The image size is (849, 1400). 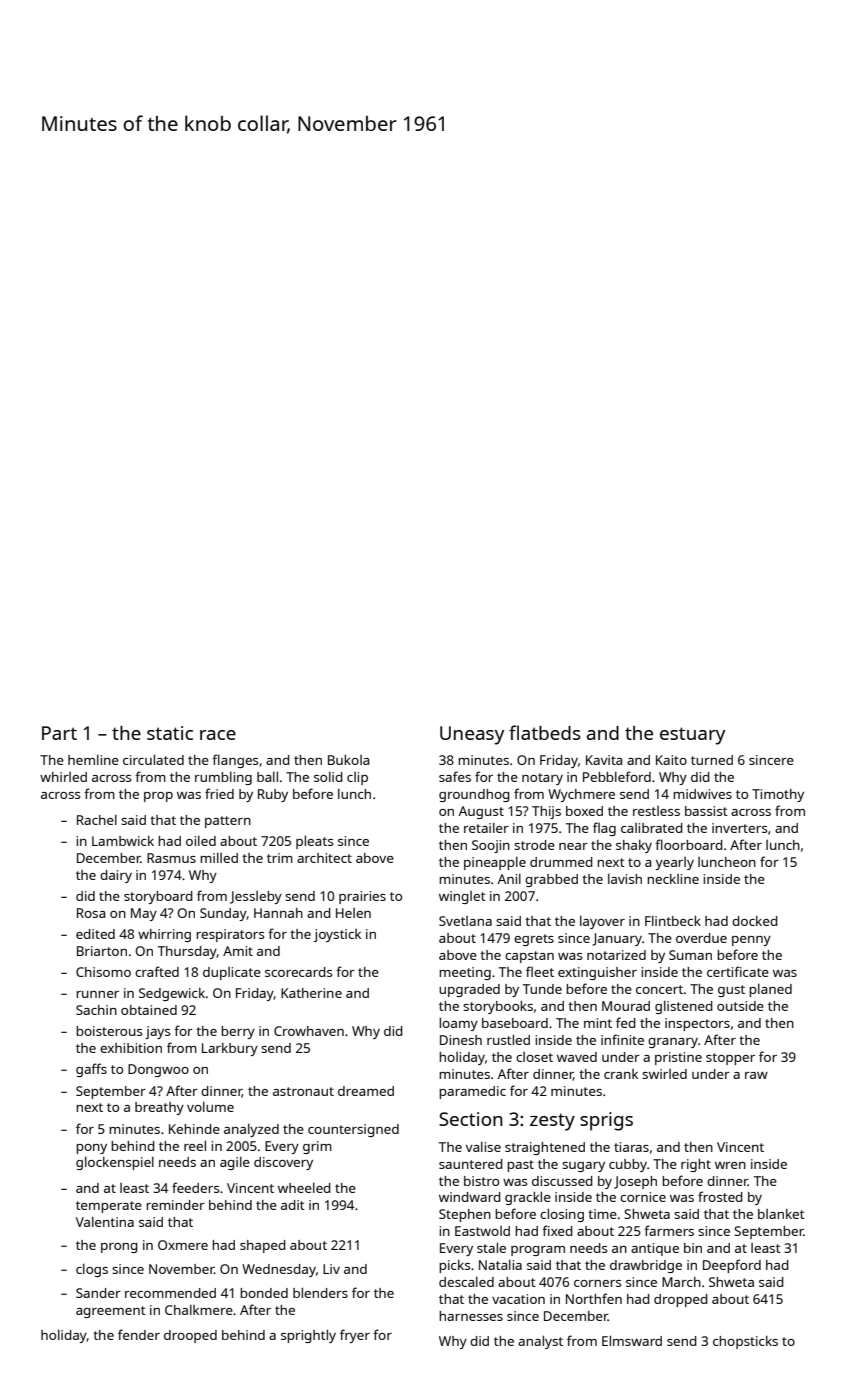 I want to click on cubby, so click(x=628, y=1165).
